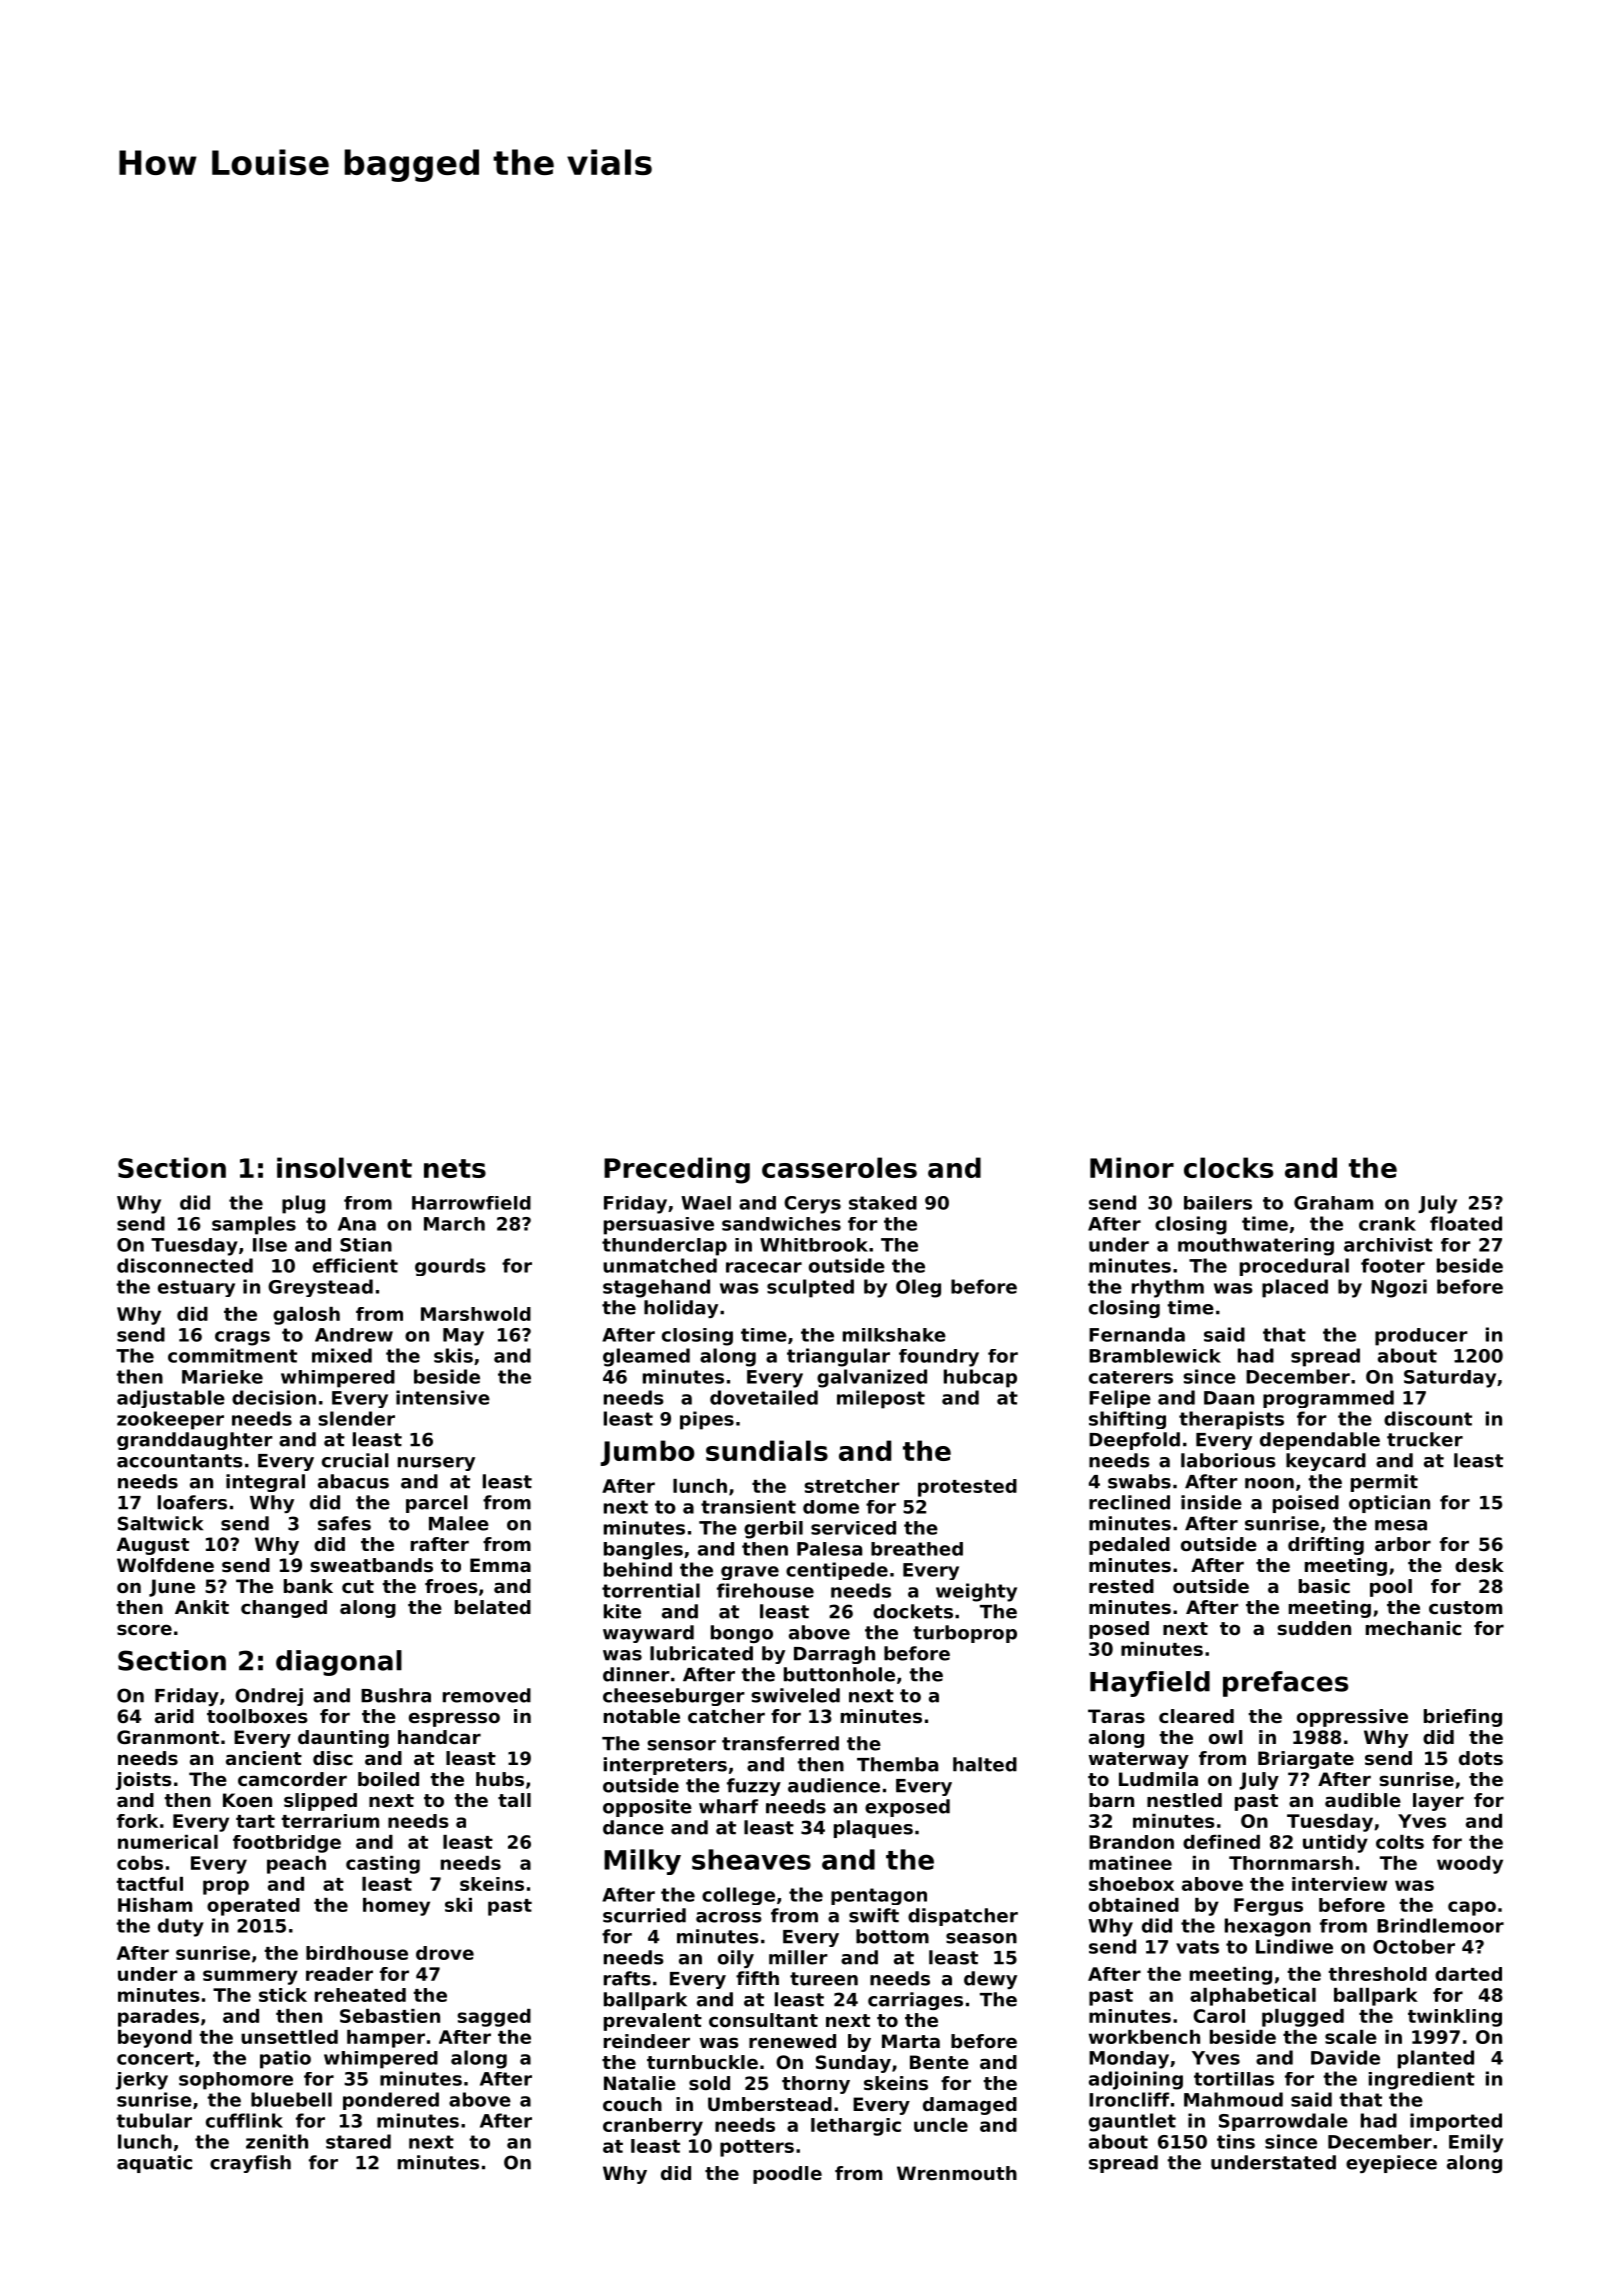 The width and height of the screenshot is (1620, 2292). What do you see at coordinates (471, 1203) in the screenshot?
I see `Harrowfield` at bounding box center [471, 1203].
